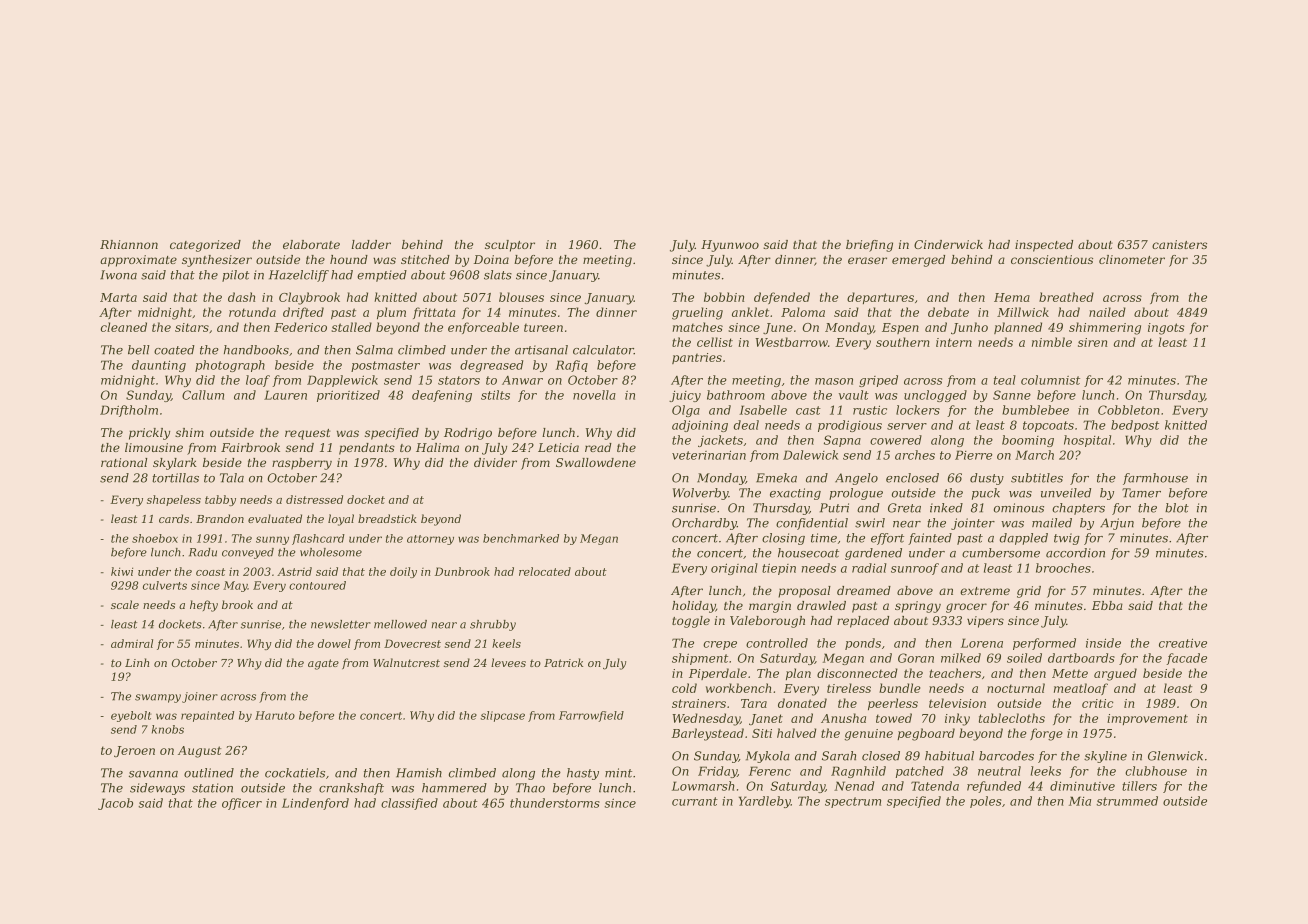  Describe the element at coordinates (686, 411) in the page. I see `Olga` at that location.
